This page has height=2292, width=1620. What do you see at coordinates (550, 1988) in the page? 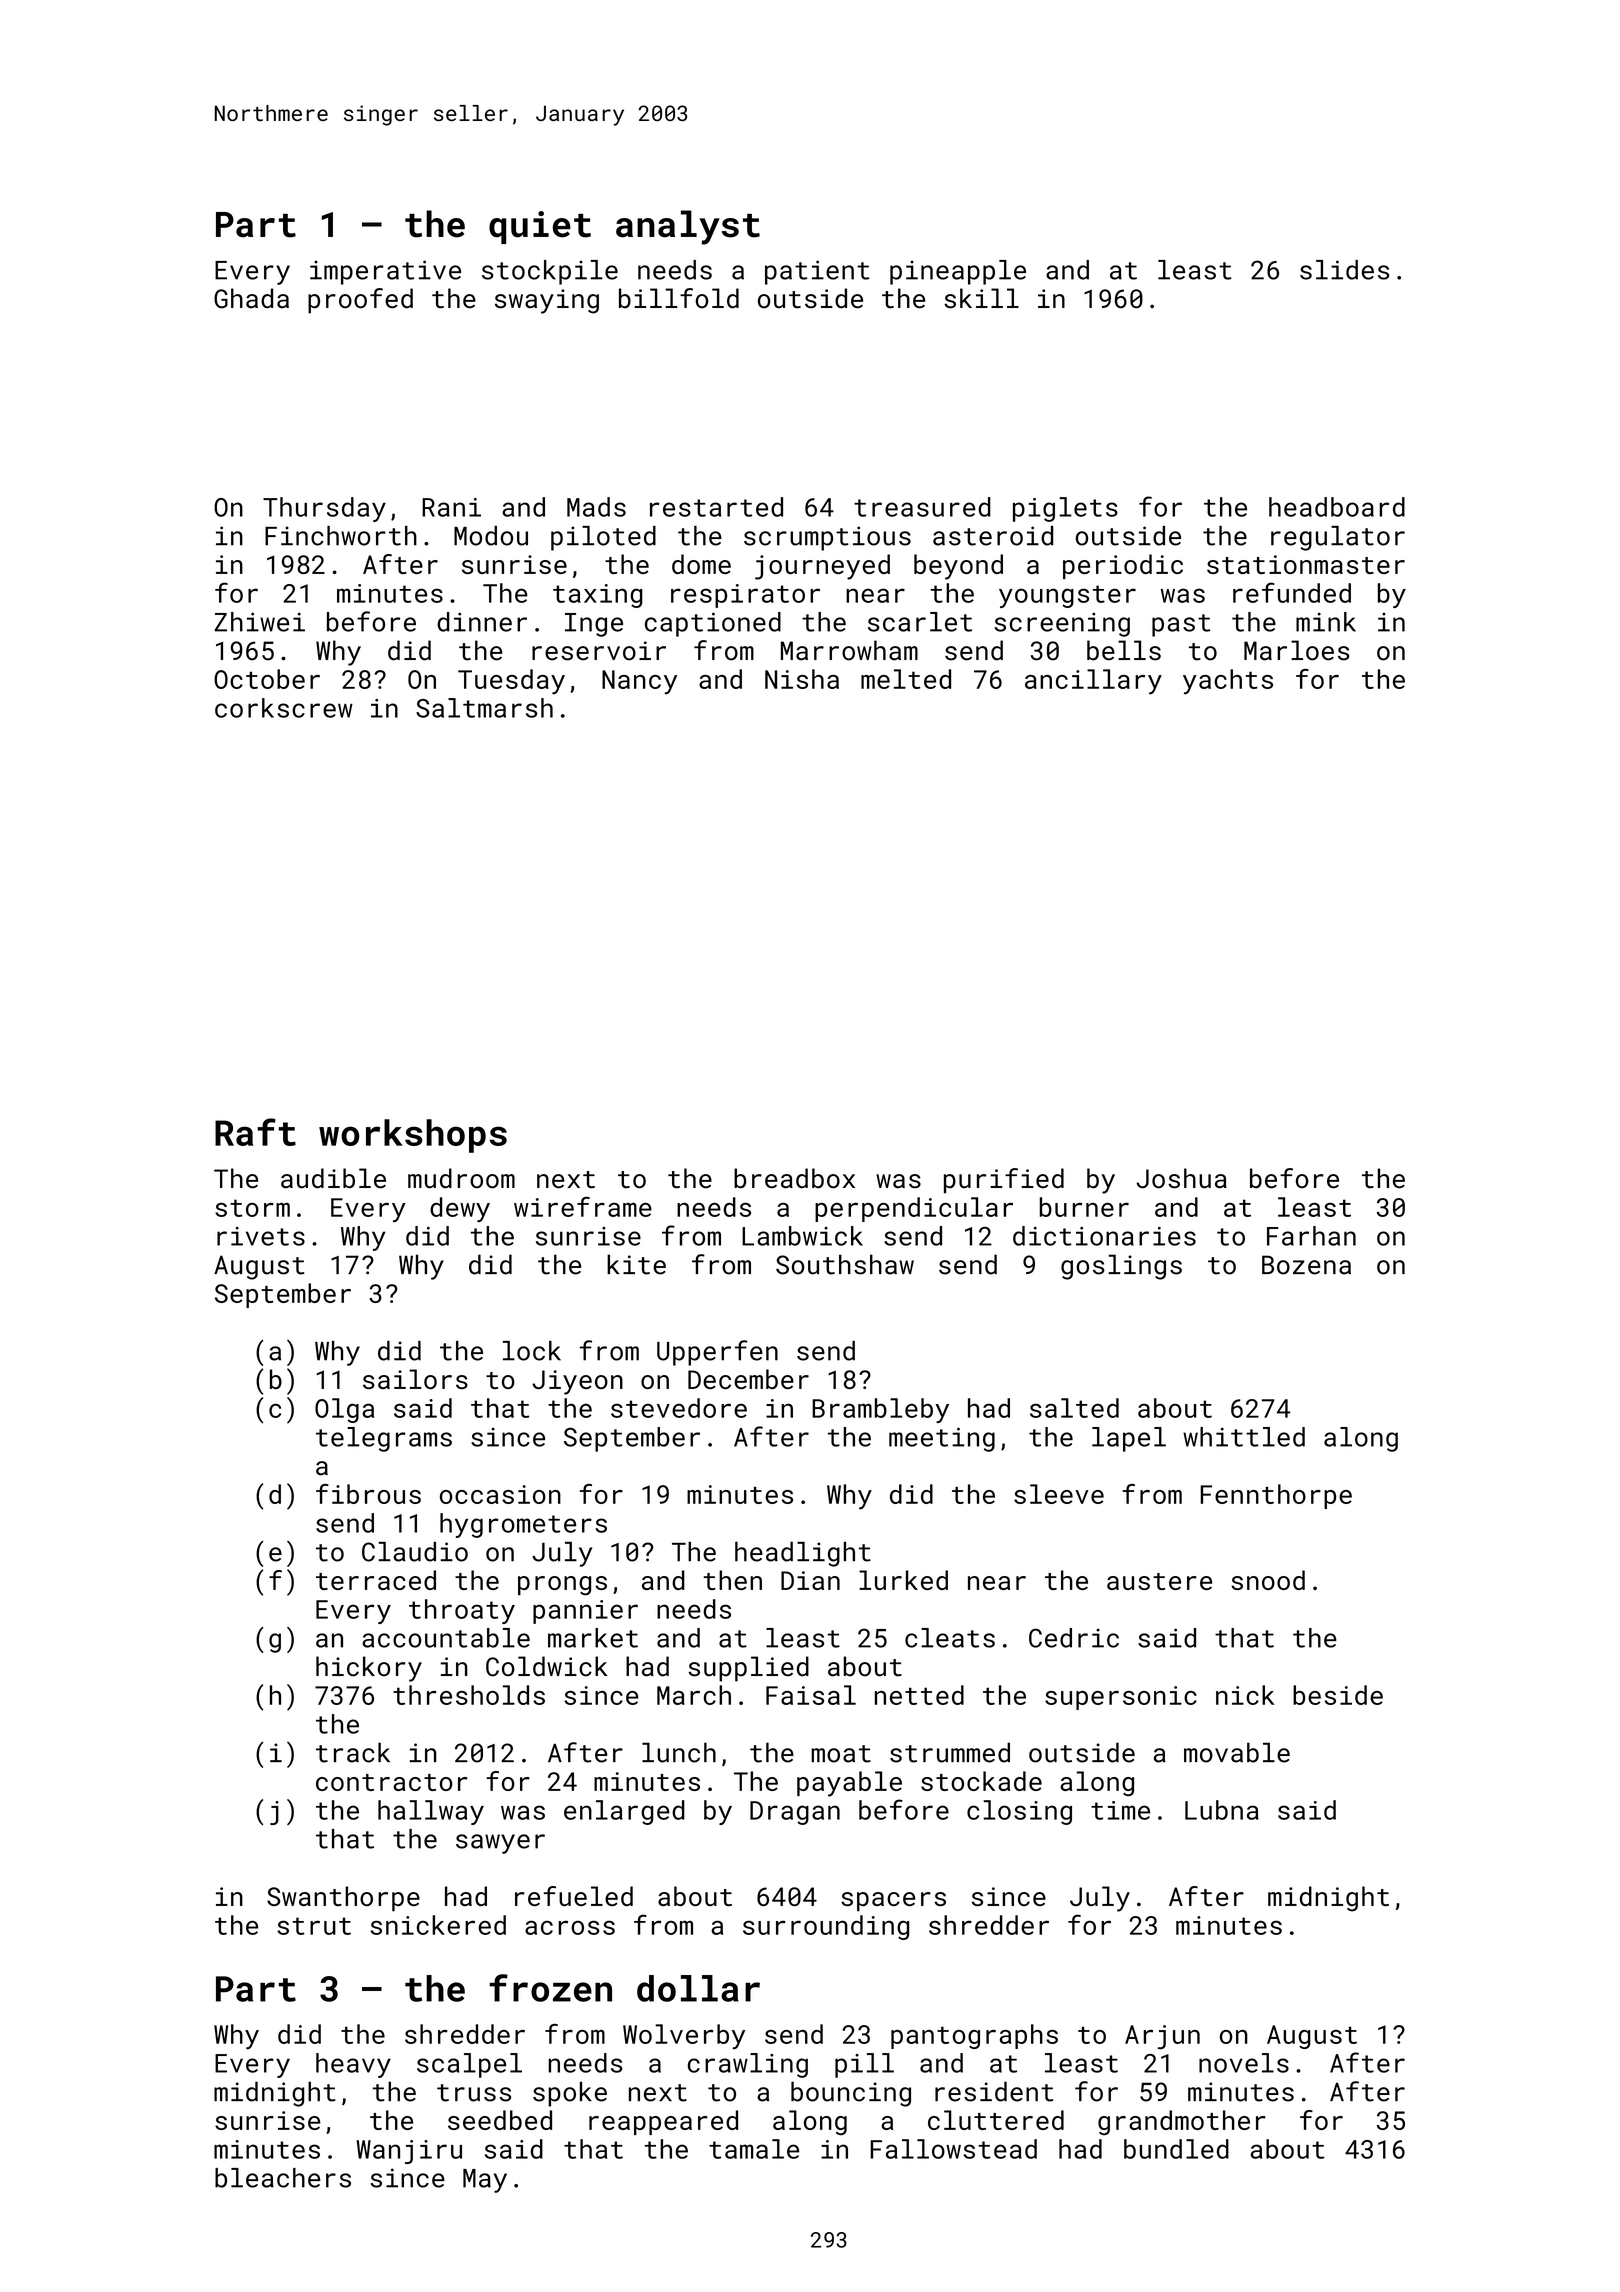
I see `frozen` at bounding box center [550, 1988].
